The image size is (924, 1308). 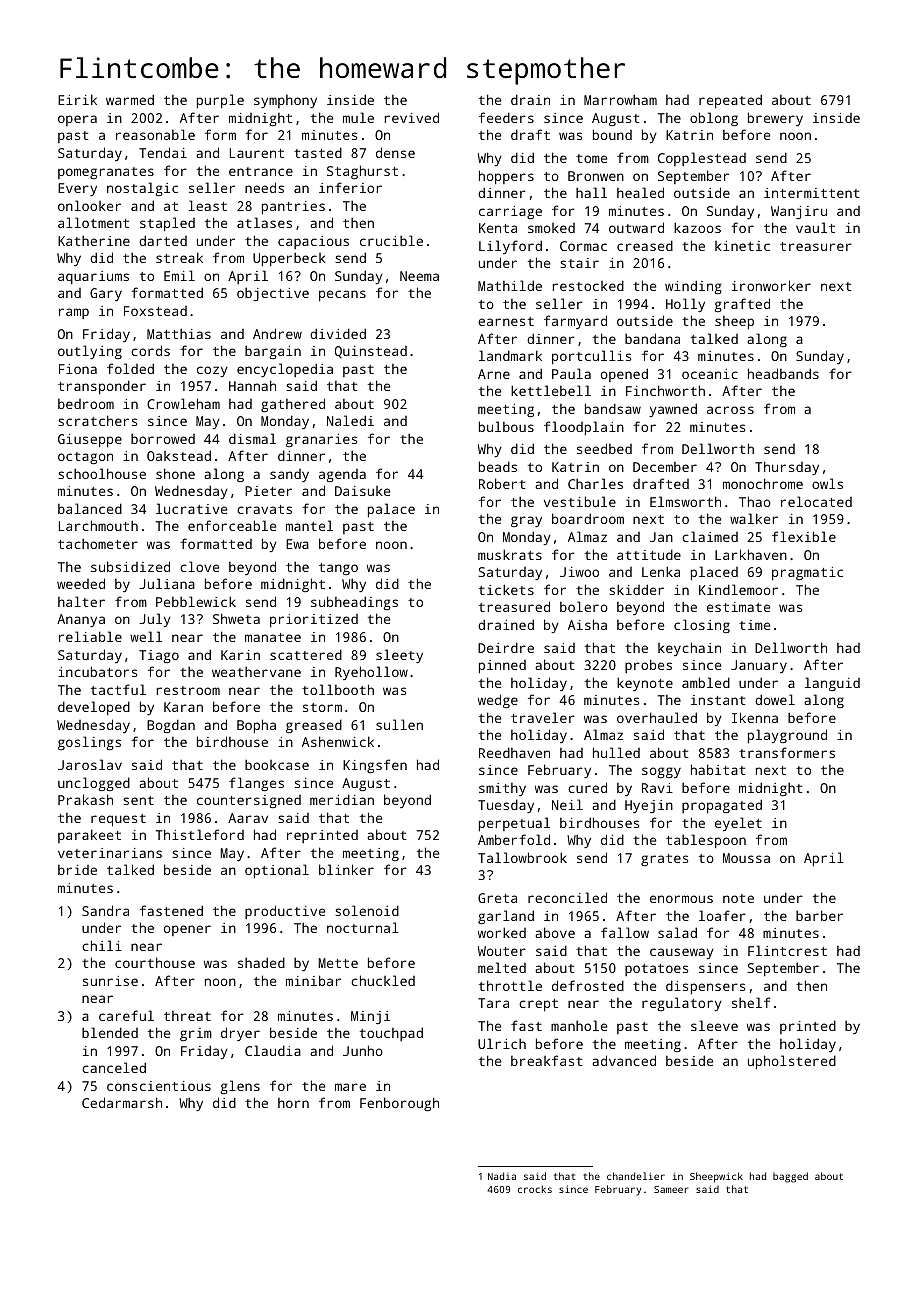 What do you see at coordinates (551, 390) in the document?
I see `kettlebell` at bounding box center [551, 390].
